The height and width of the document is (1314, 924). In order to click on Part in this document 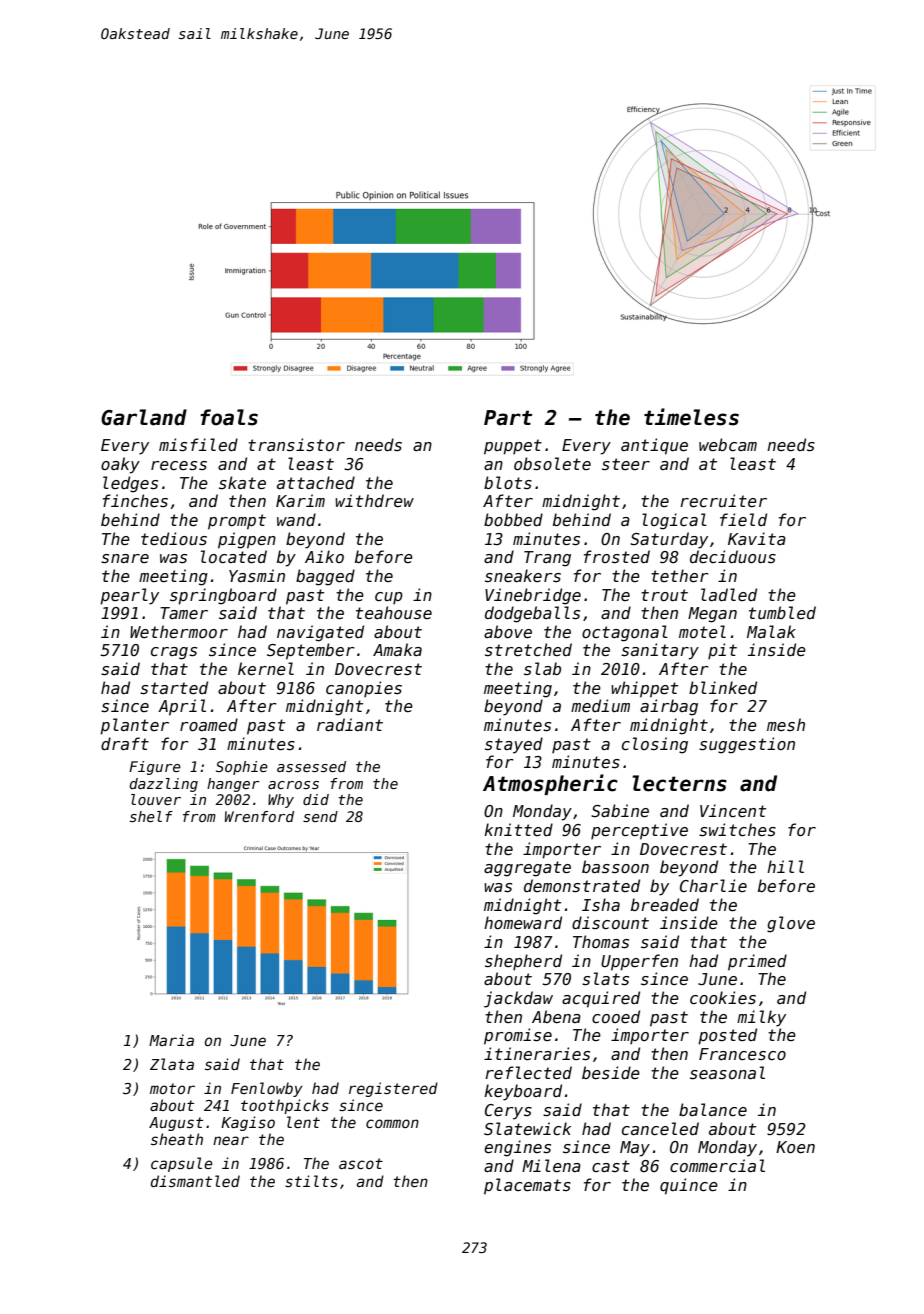, I will do `click(508, 418)`.
